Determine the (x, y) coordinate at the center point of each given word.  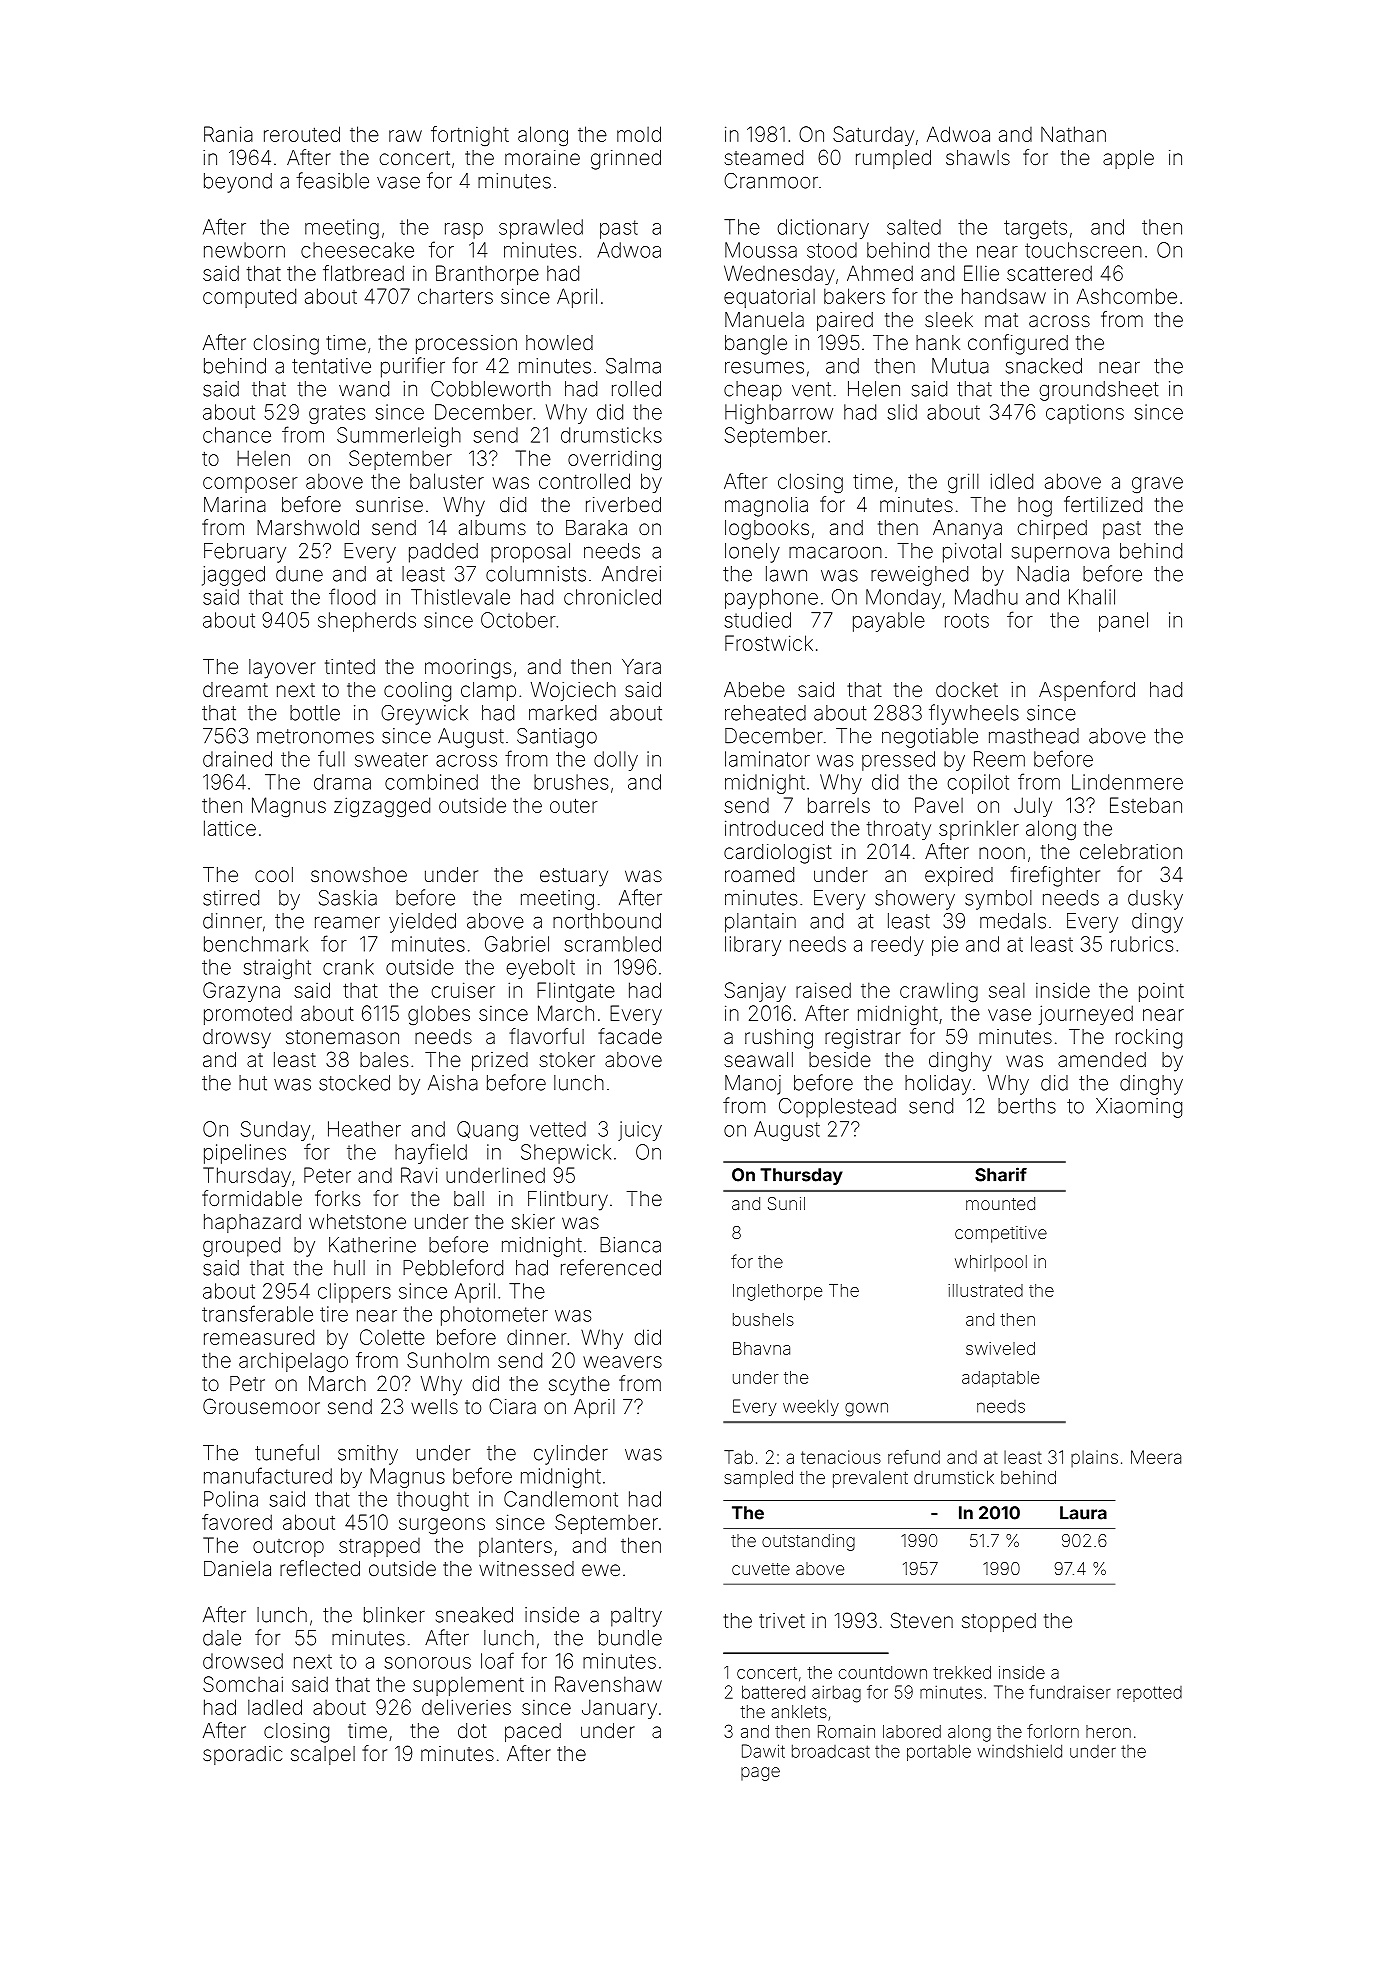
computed (249, 298)
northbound (607, 921)
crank (348, 967)
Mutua (960, 366)
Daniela (237, 1568)
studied (758, 620)
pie (945, 946)
